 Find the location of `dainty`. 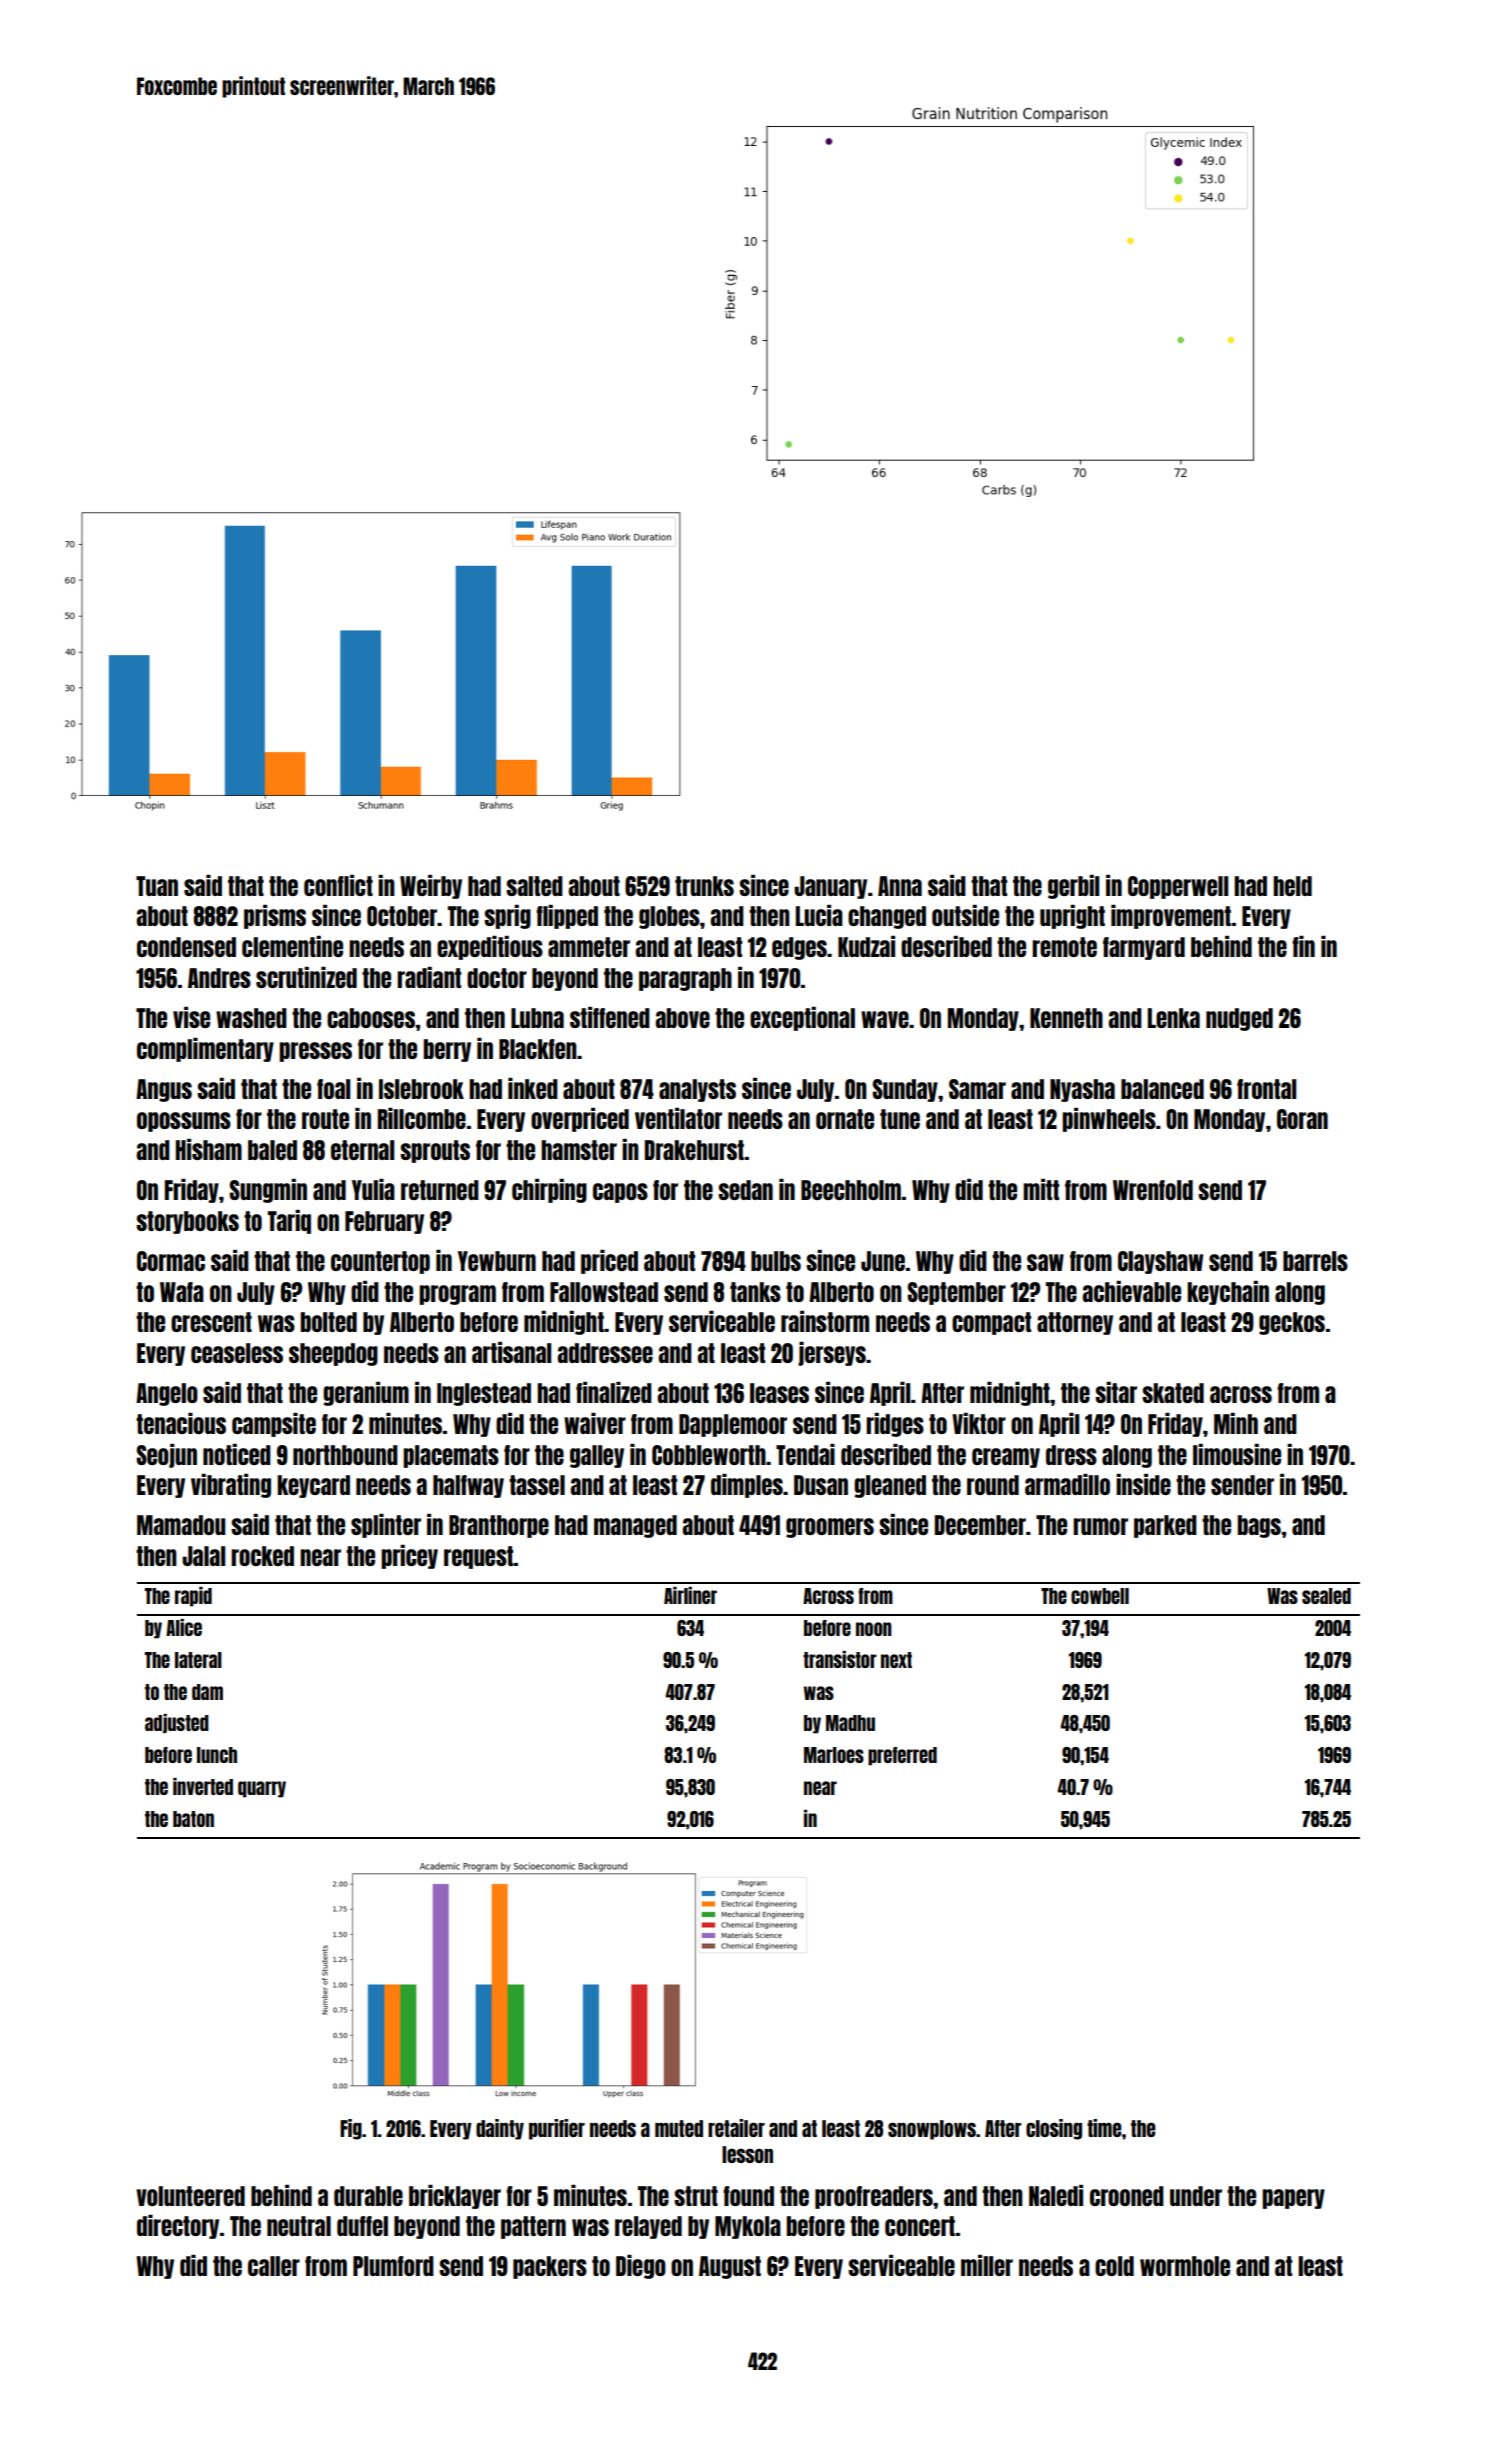

dainty is located at coordinates (500, 2129).
